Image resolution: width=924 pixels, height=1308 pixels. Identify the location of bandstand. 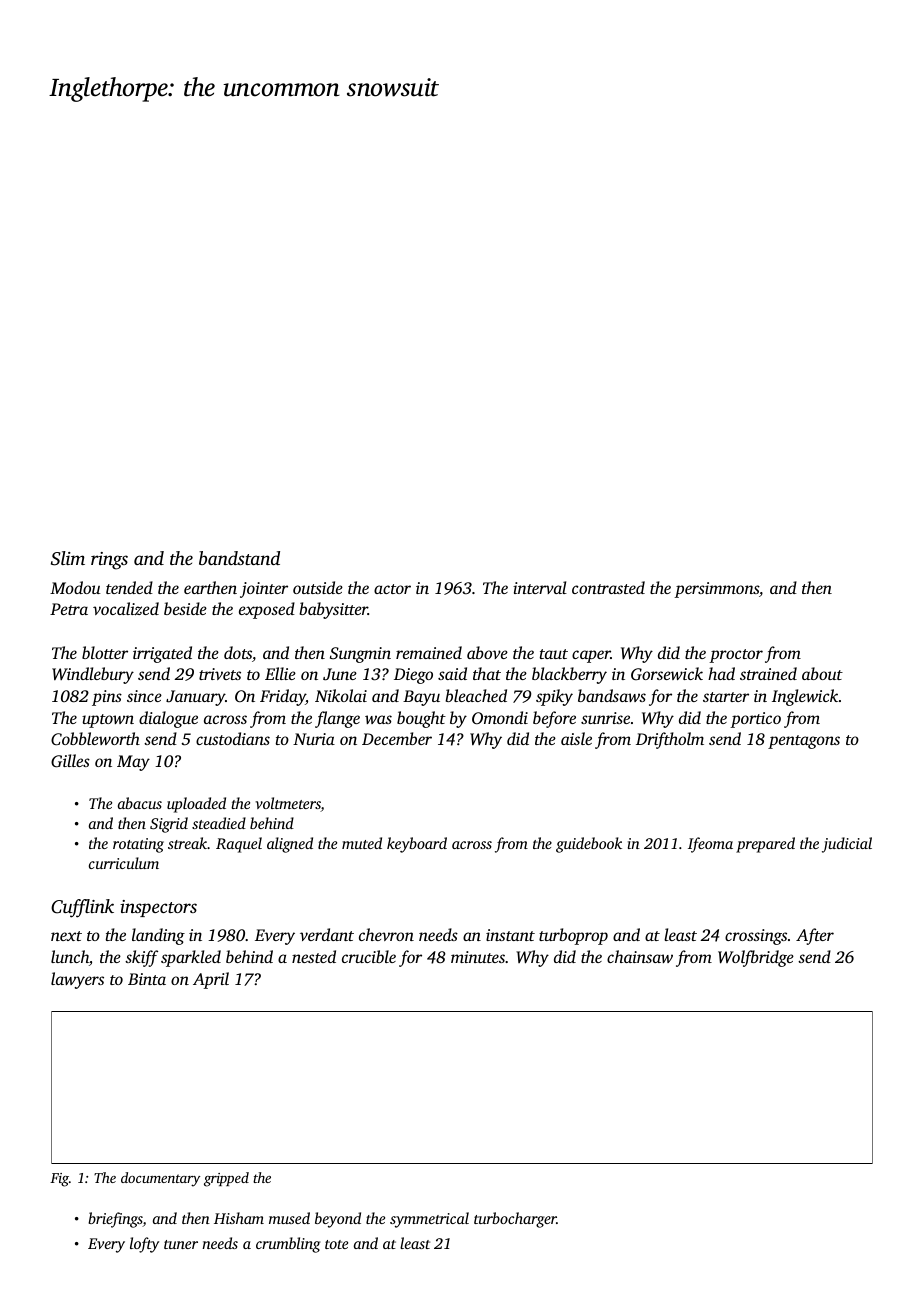
(239, 558).
